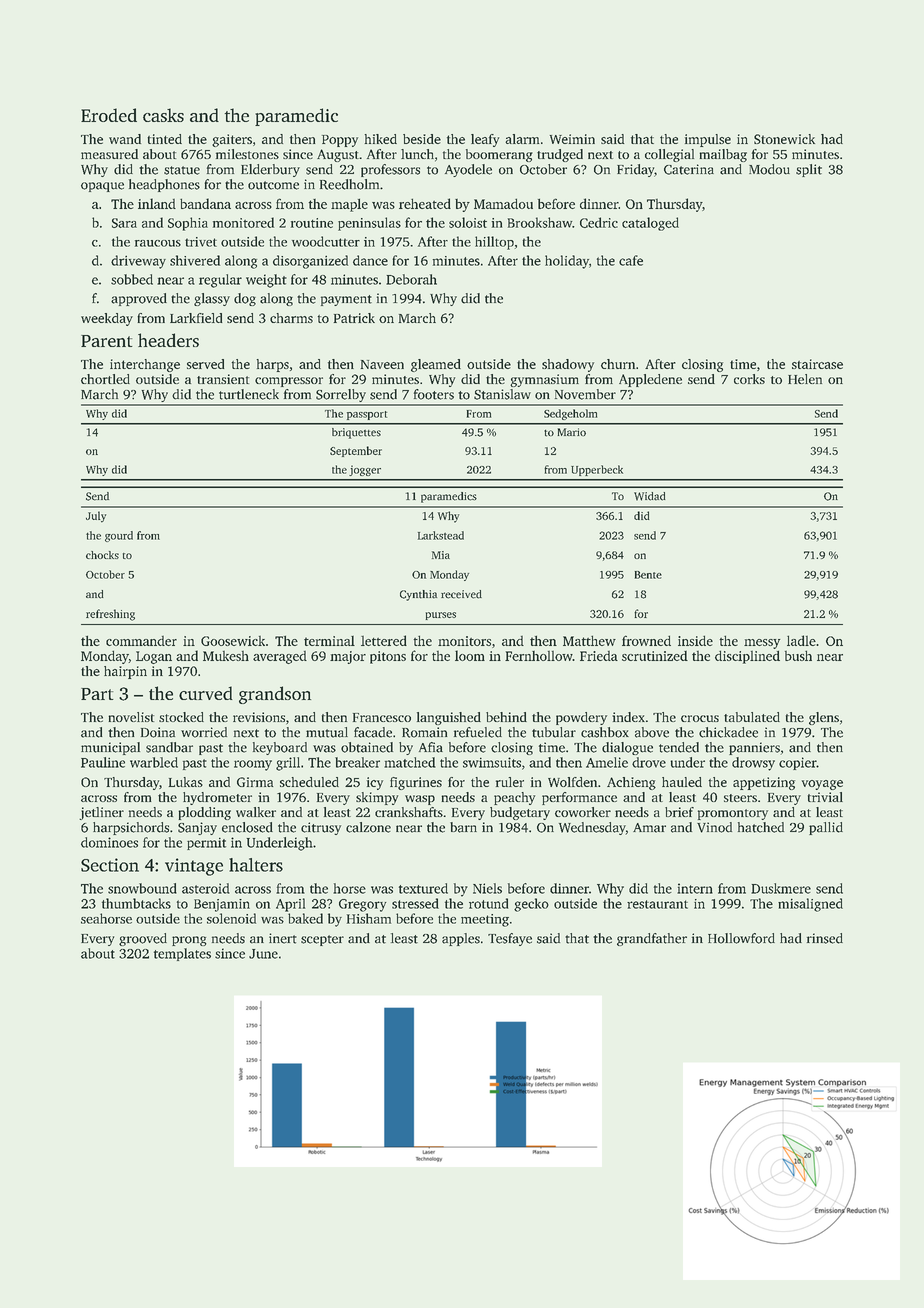  What do you see at coordinates (163, 115) in the screenshot?
I see `casks` at bounding box center [163, 115].
